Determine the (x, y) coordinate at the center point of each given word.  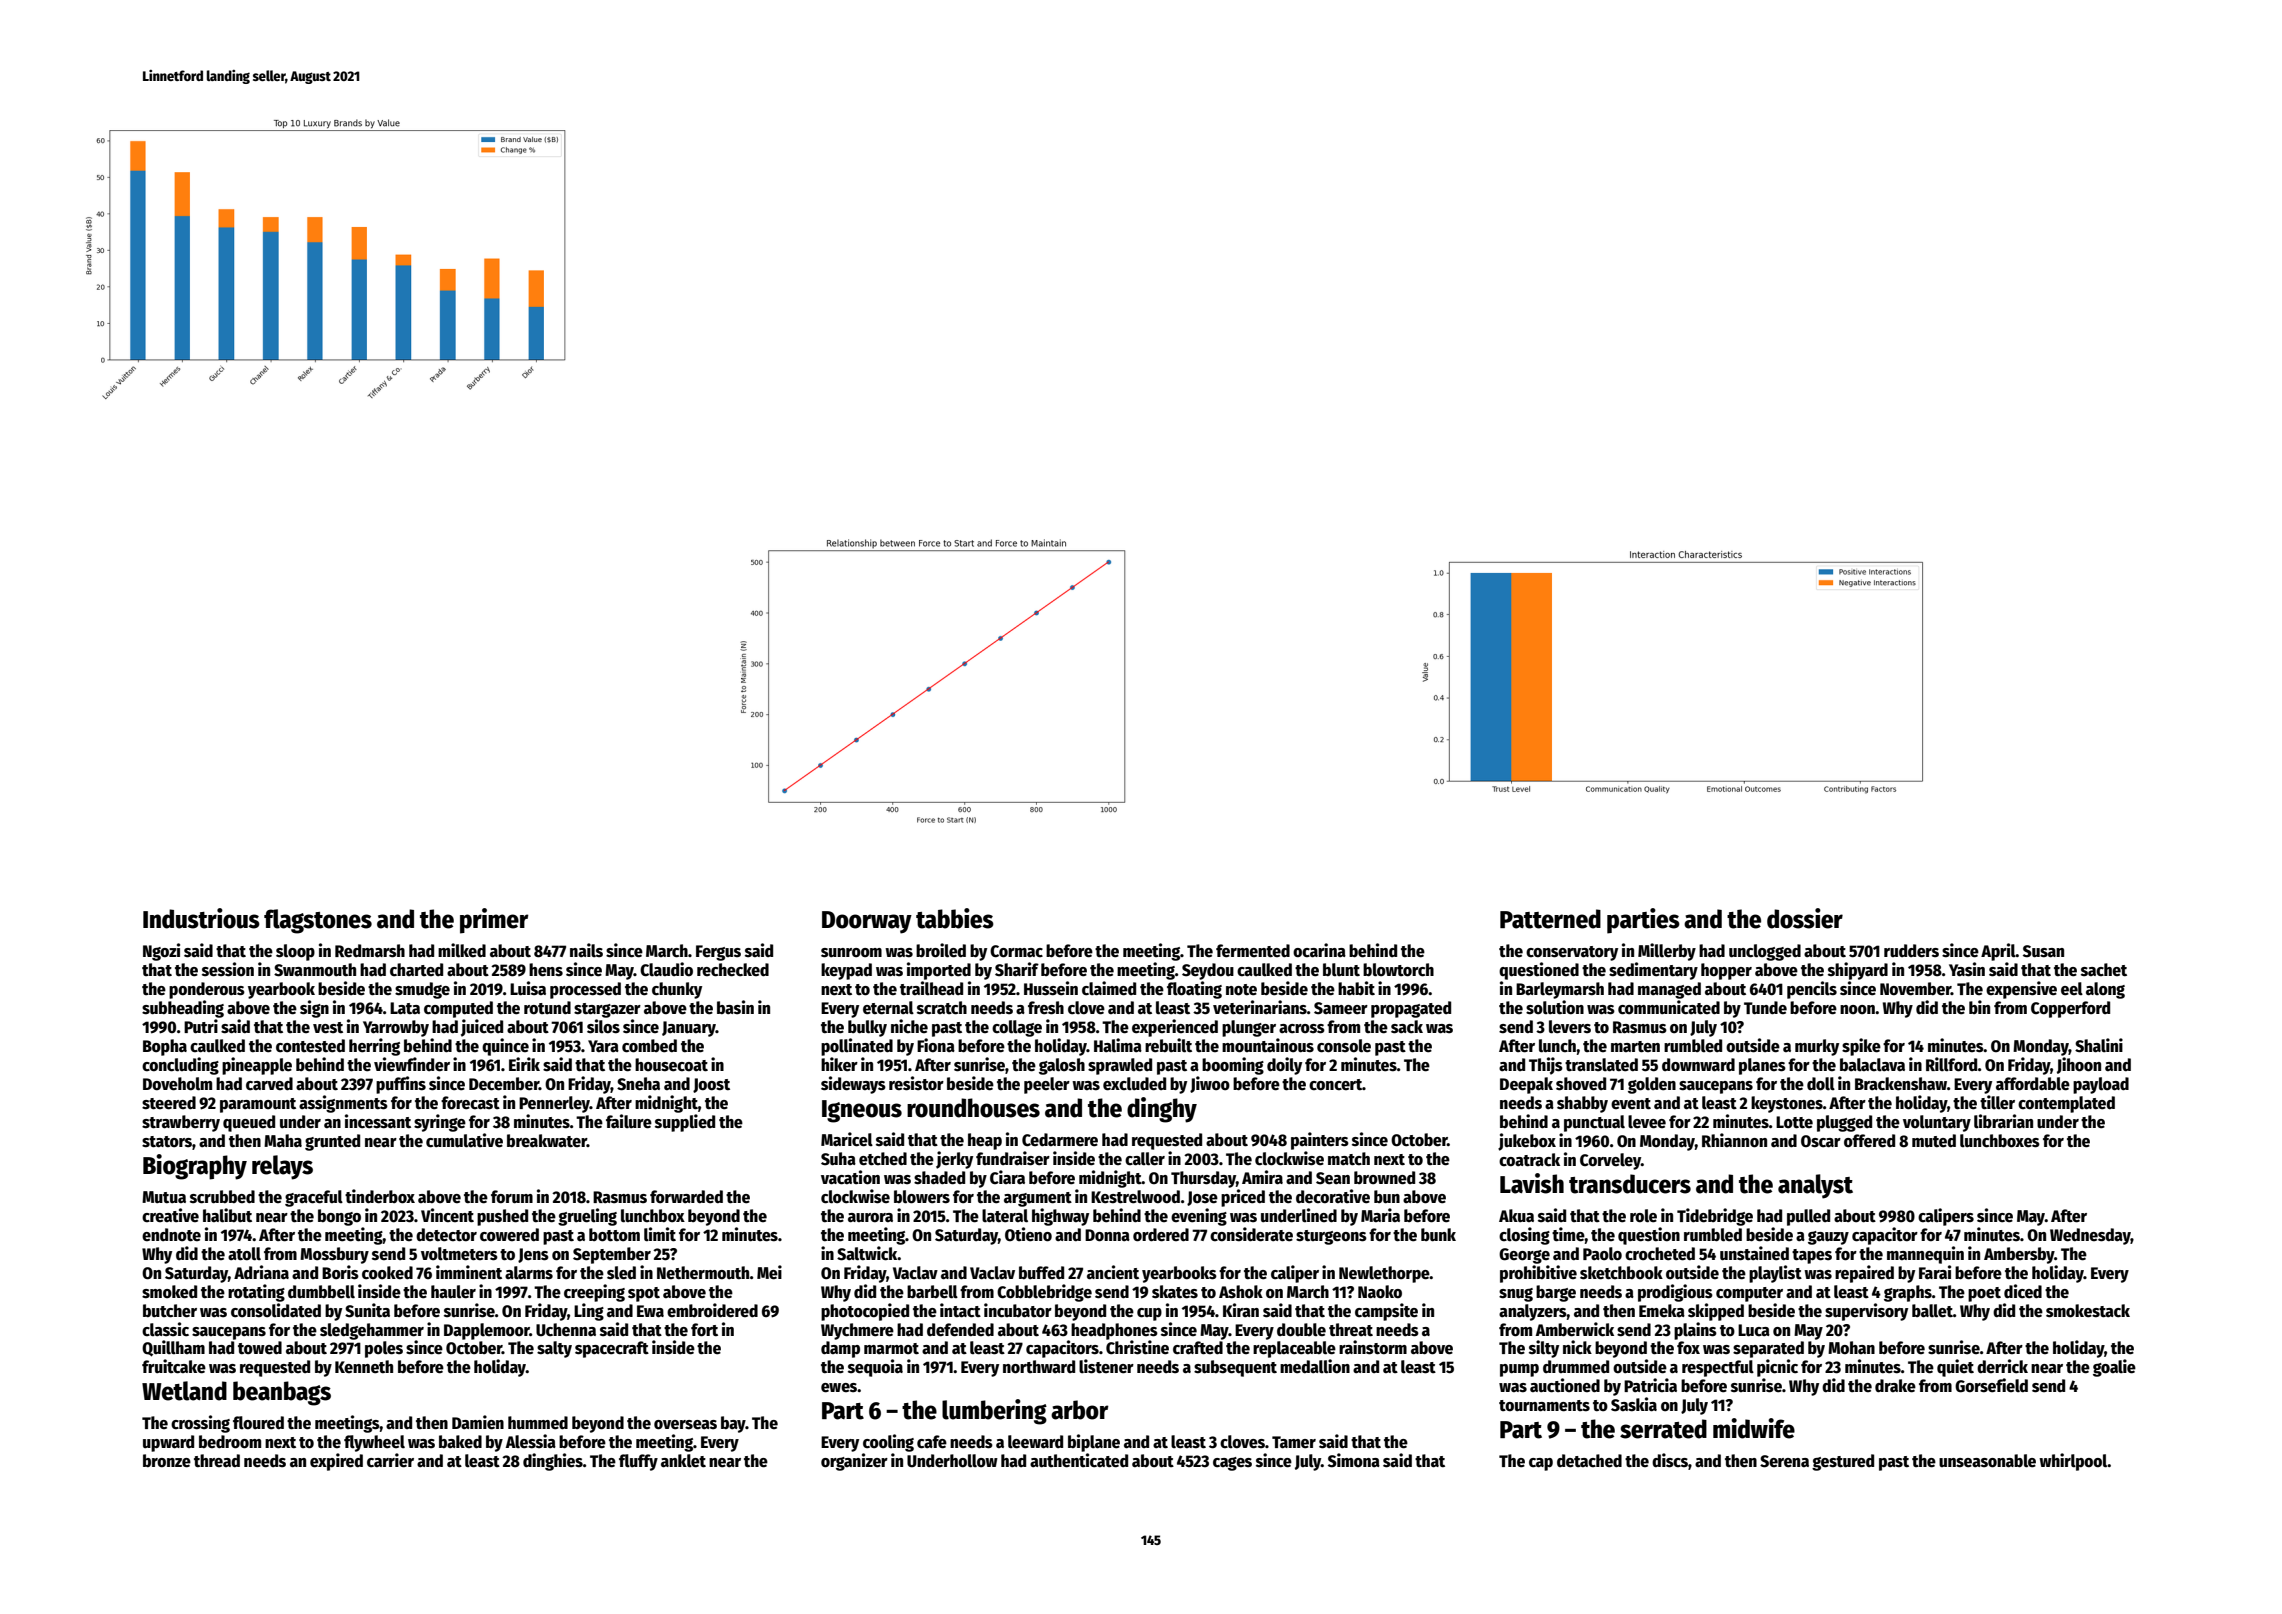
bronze (167, 1461)
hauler (453, 1292)
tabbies (955, 918)
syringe (440, 1123)
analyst (1815, 1186)
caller (1145, 1159)
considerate (1251, 1234)
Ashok (1241, 1292)
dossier (1805, 918)
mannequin (1925, 1255)
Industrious (201, 918)
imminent (469, 1272)
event (1631, 1104)
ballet (1932, 1311)
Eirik (524, 1064)
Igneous (862, 1111)
